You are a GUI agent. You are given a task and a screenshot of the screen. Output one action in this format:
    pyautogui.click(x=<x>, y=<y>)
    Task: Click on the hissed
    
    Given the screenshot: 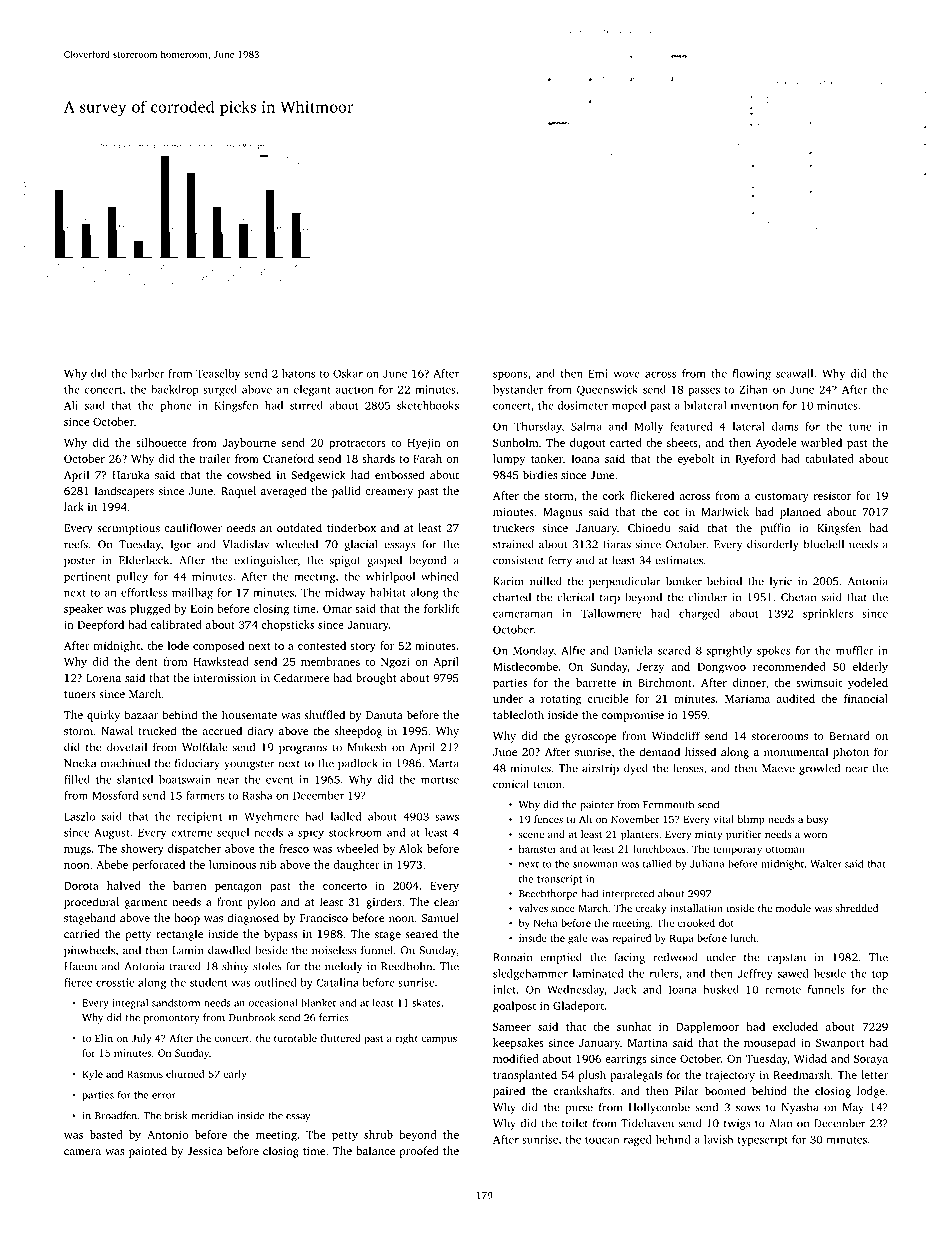 What is the action you would take?
    pyautogui.click(x=700, y=751)
